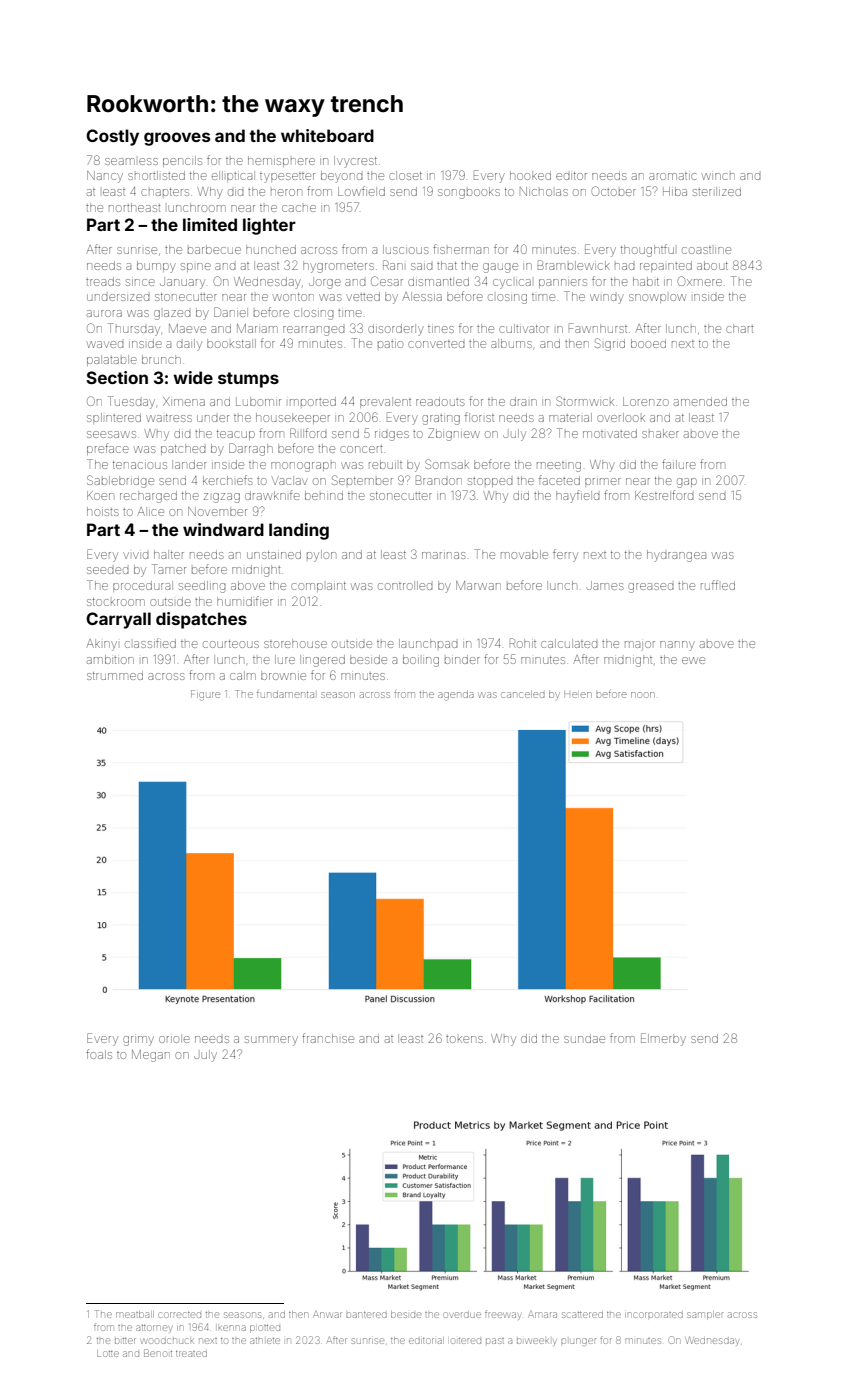  I want to click on whiteboard, so click(327, 135).
